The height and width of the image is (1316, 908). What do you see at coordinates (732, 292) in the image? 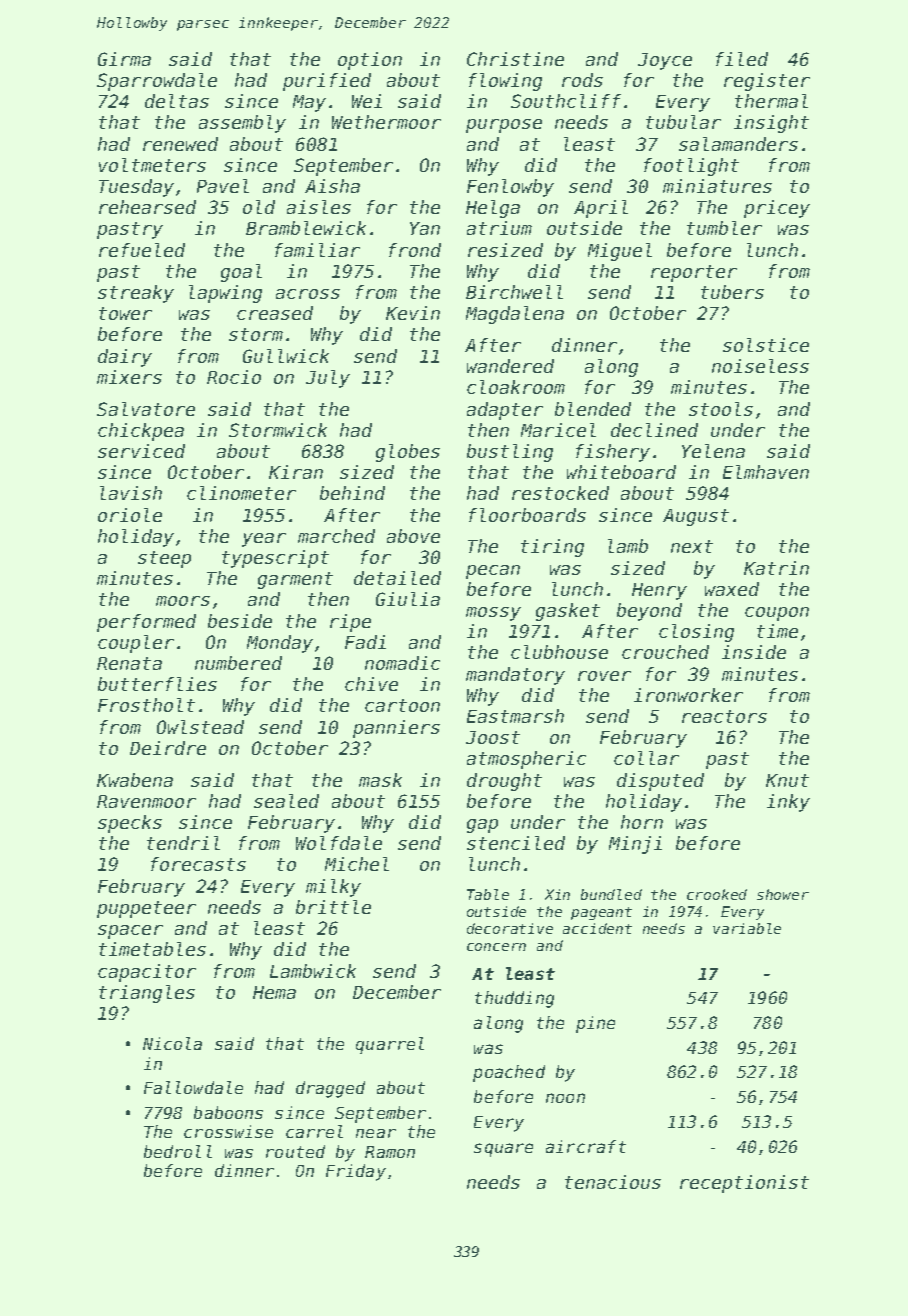
I see `tubers` at bounding box center [732, 292].
